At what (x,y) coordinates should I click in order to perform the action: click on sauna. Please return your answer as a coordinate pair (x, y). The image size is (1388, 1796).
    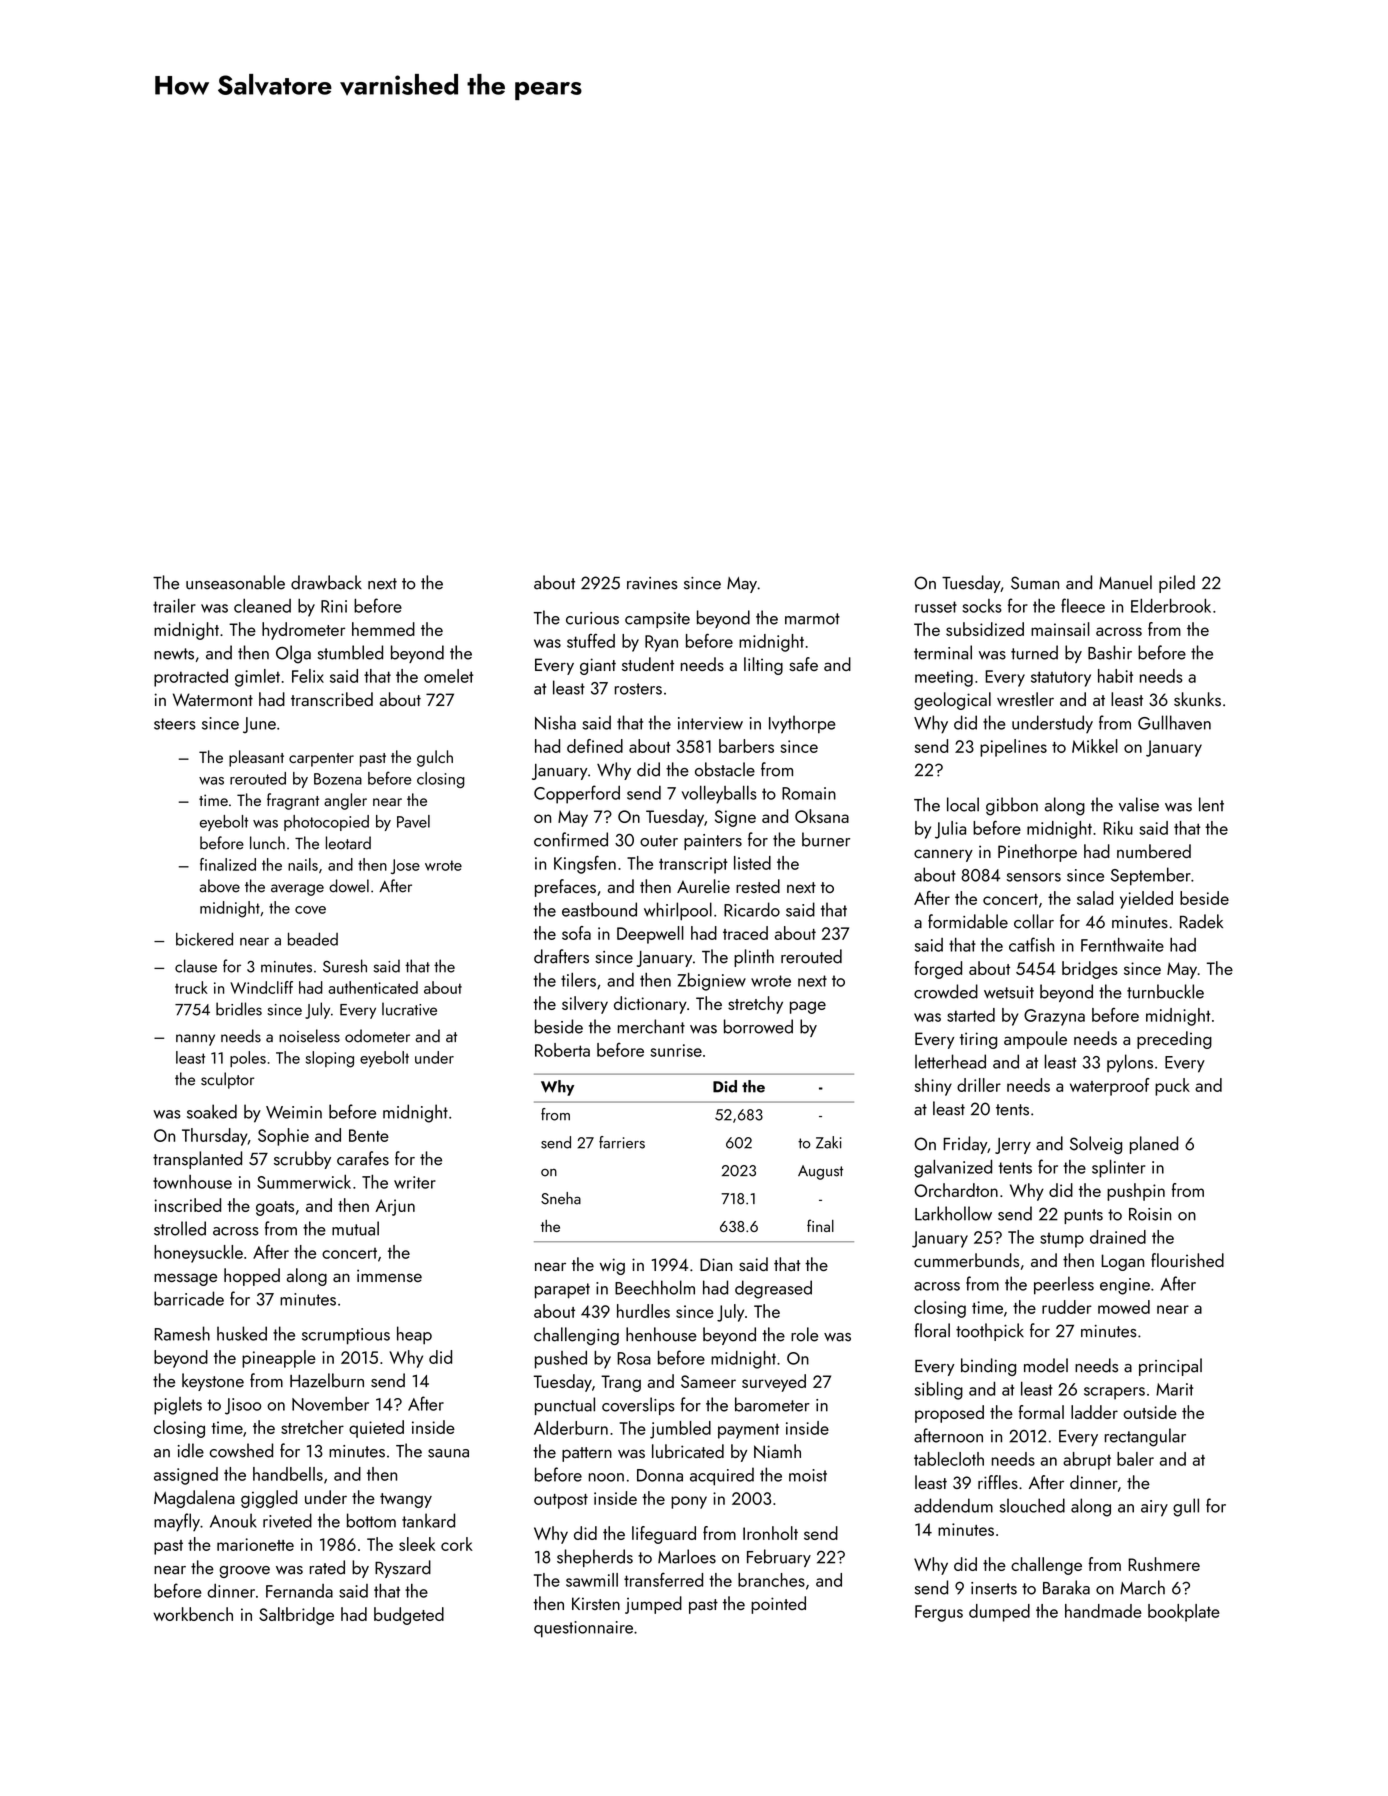
    Looking at the image, I should click on (448, 1453).
